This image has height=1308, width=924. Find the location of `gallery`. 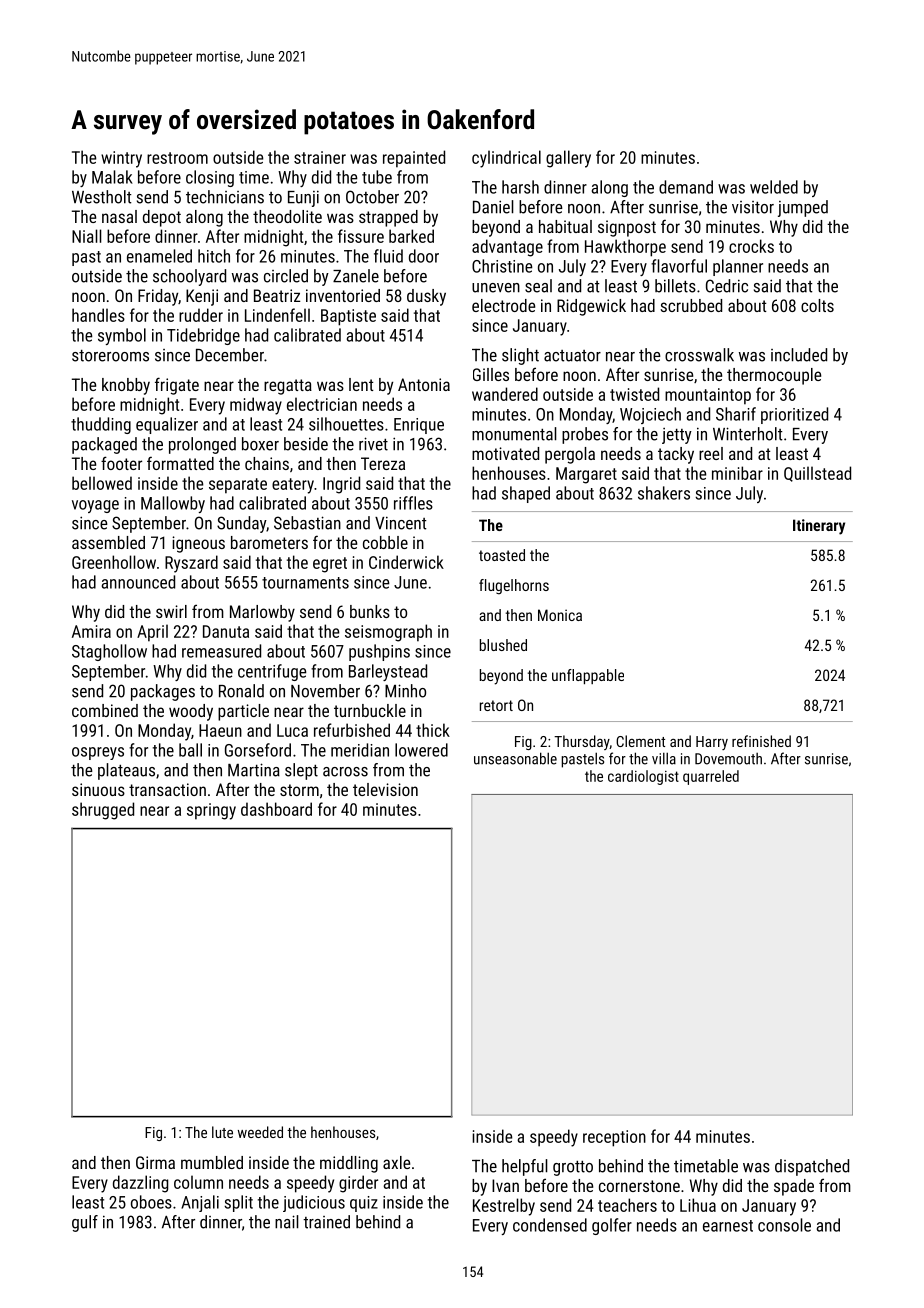

gallery is located at coordinates (568, 159).
